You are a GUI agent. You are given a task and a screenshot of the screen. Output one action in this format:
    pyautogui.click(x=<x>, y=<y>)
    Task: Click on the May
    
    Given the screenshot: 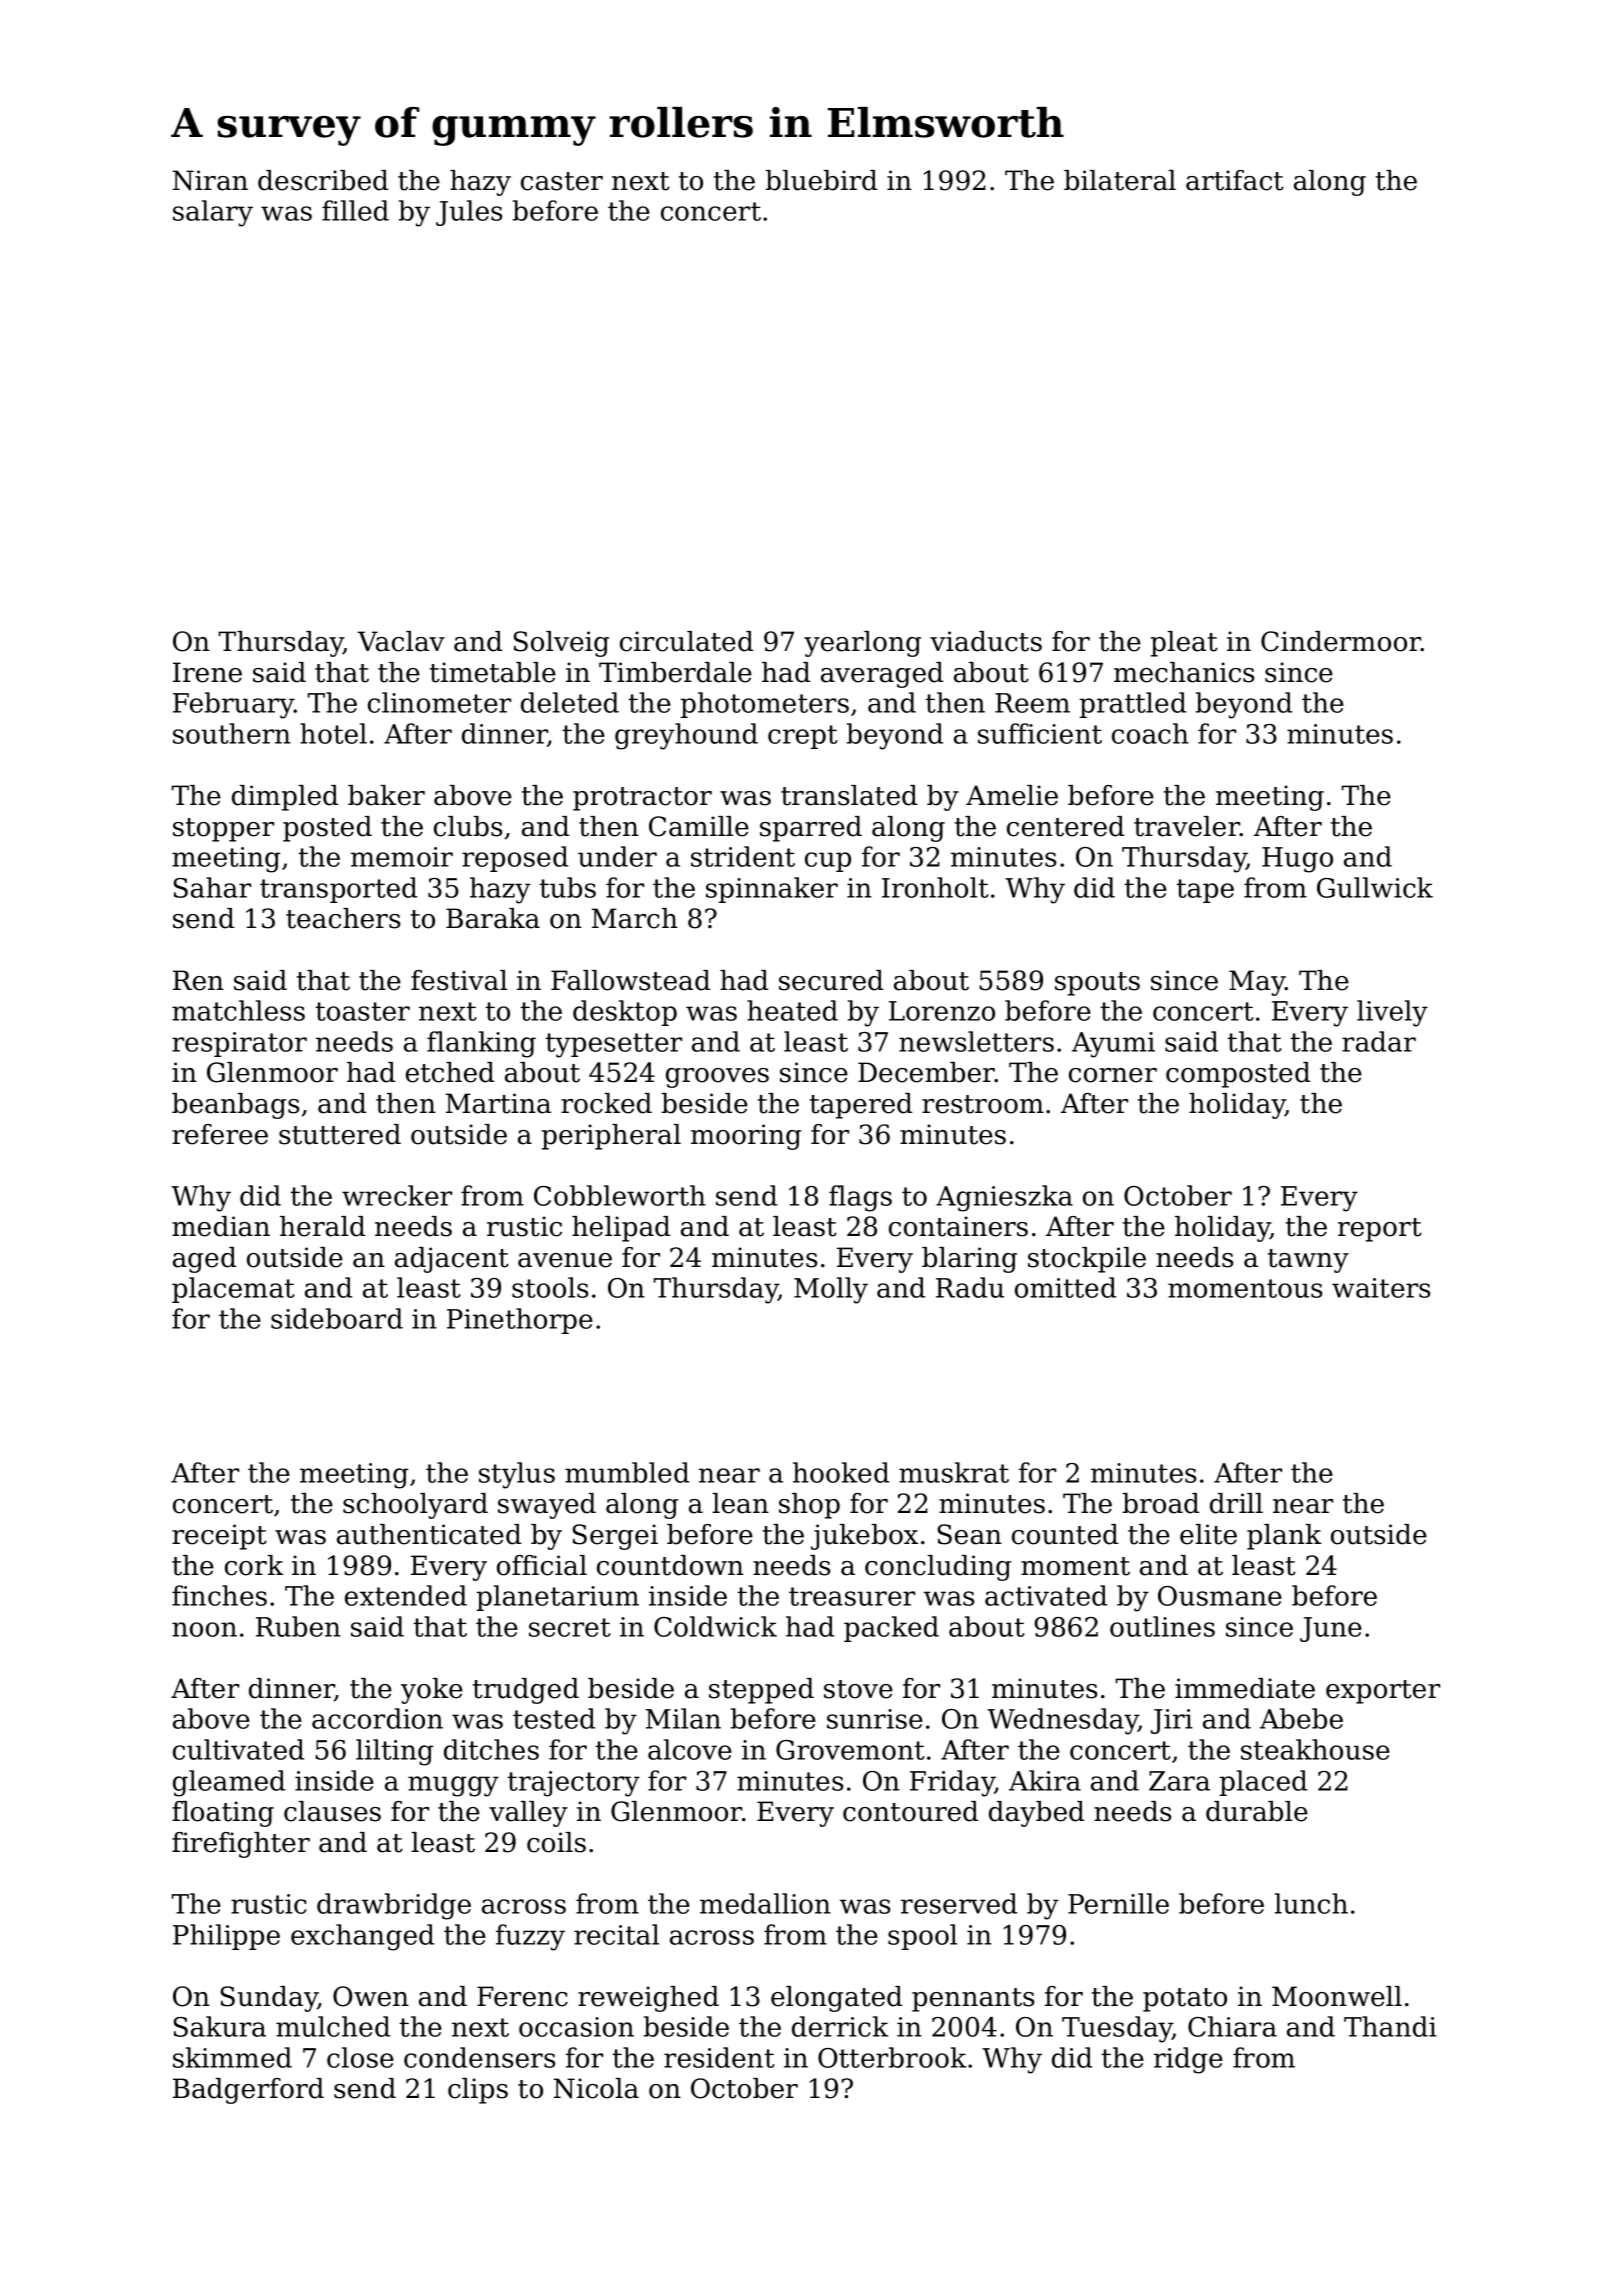 What is the action you would take?
    pyautogui.click(x=1257, y=983)
